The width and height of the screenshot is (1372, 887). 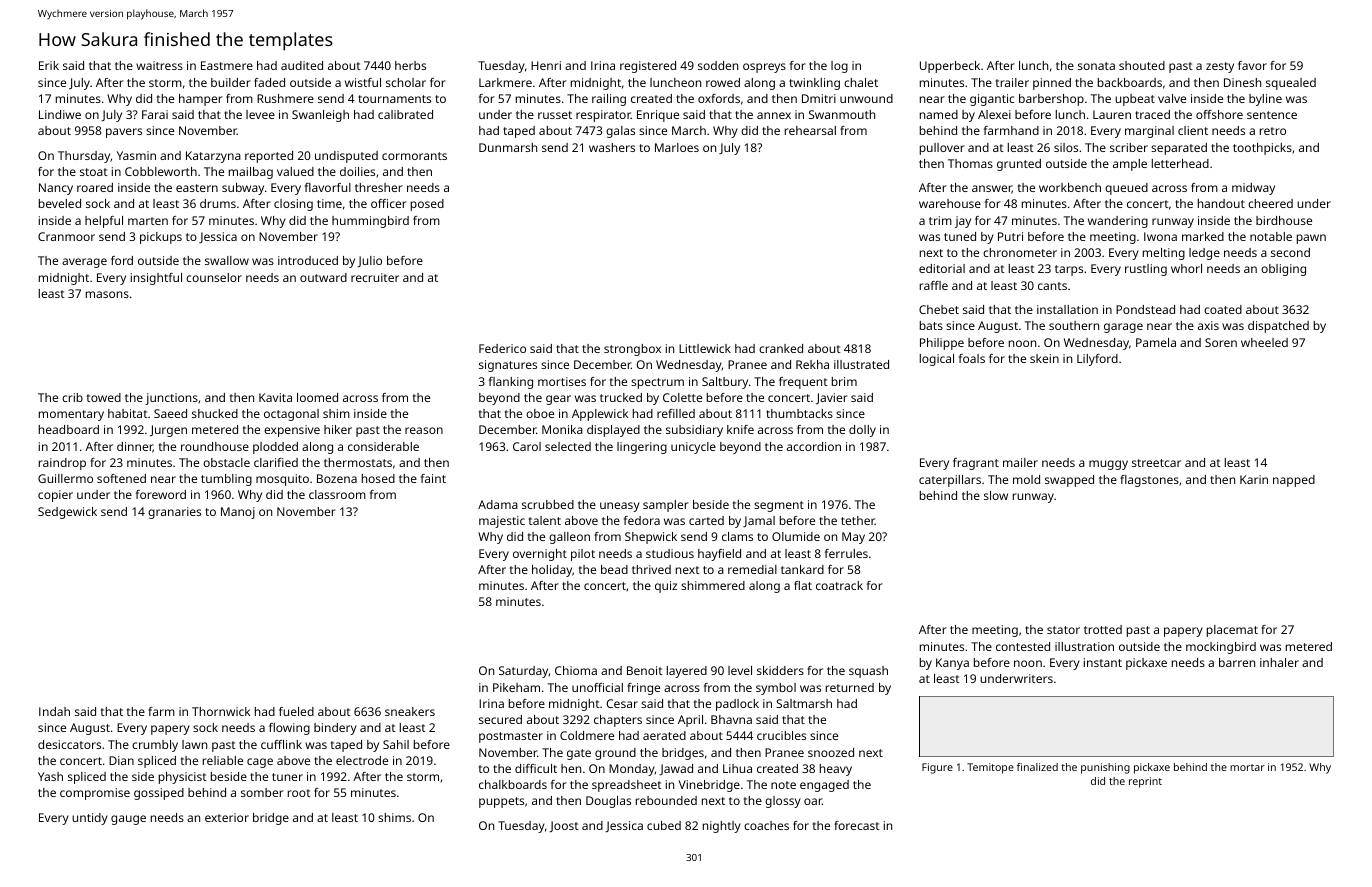 I want to click on Thornwick, so click(x=221, y=711).
